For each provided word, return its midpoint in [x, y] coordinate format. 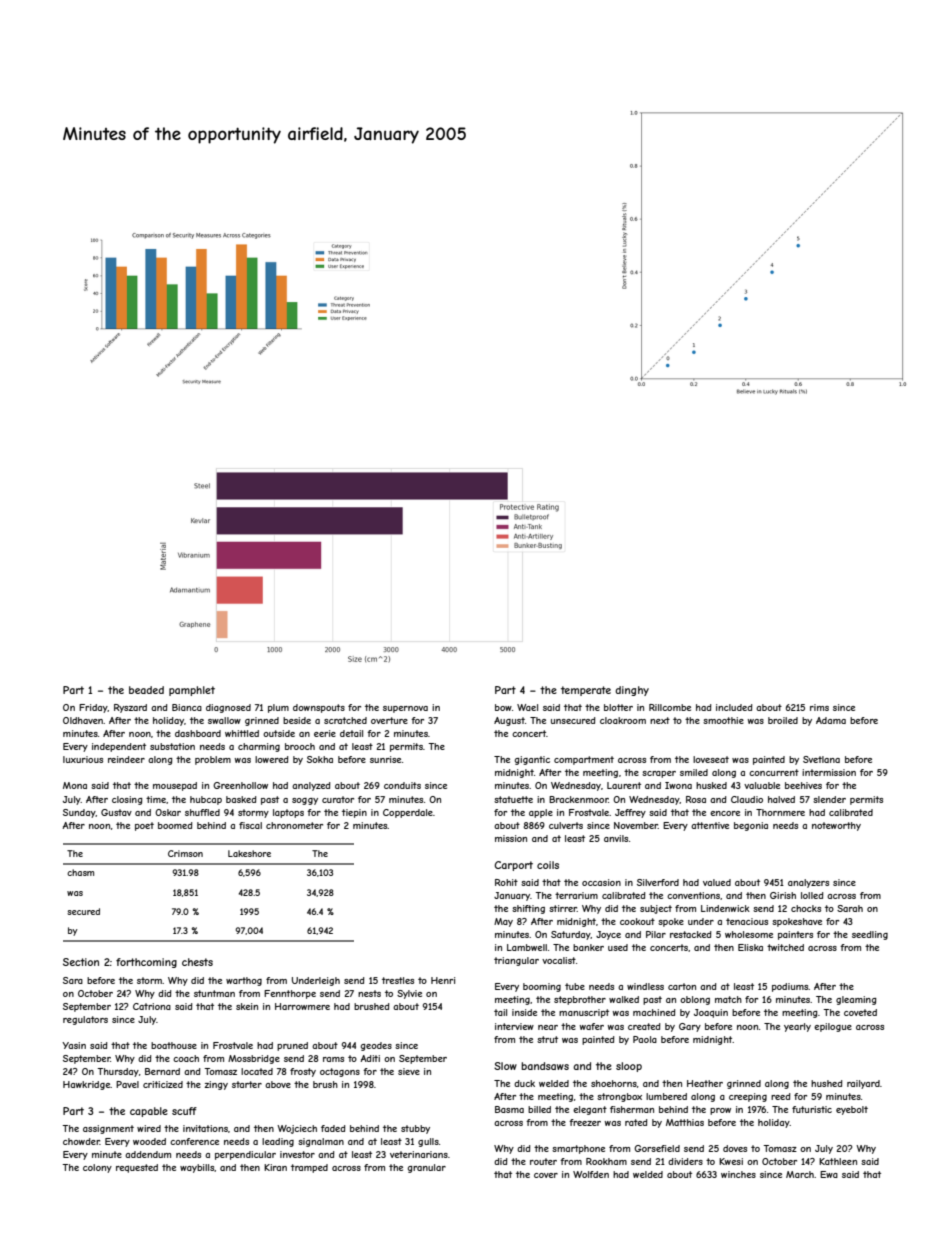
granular [426, 1168]
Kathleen [838, 1161]
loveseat [711, 759]
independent [119, 747]
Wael [527, 707]
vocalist [559, 960]
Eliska [750, 947]
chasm [80, 872]
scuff [184, 1111]
